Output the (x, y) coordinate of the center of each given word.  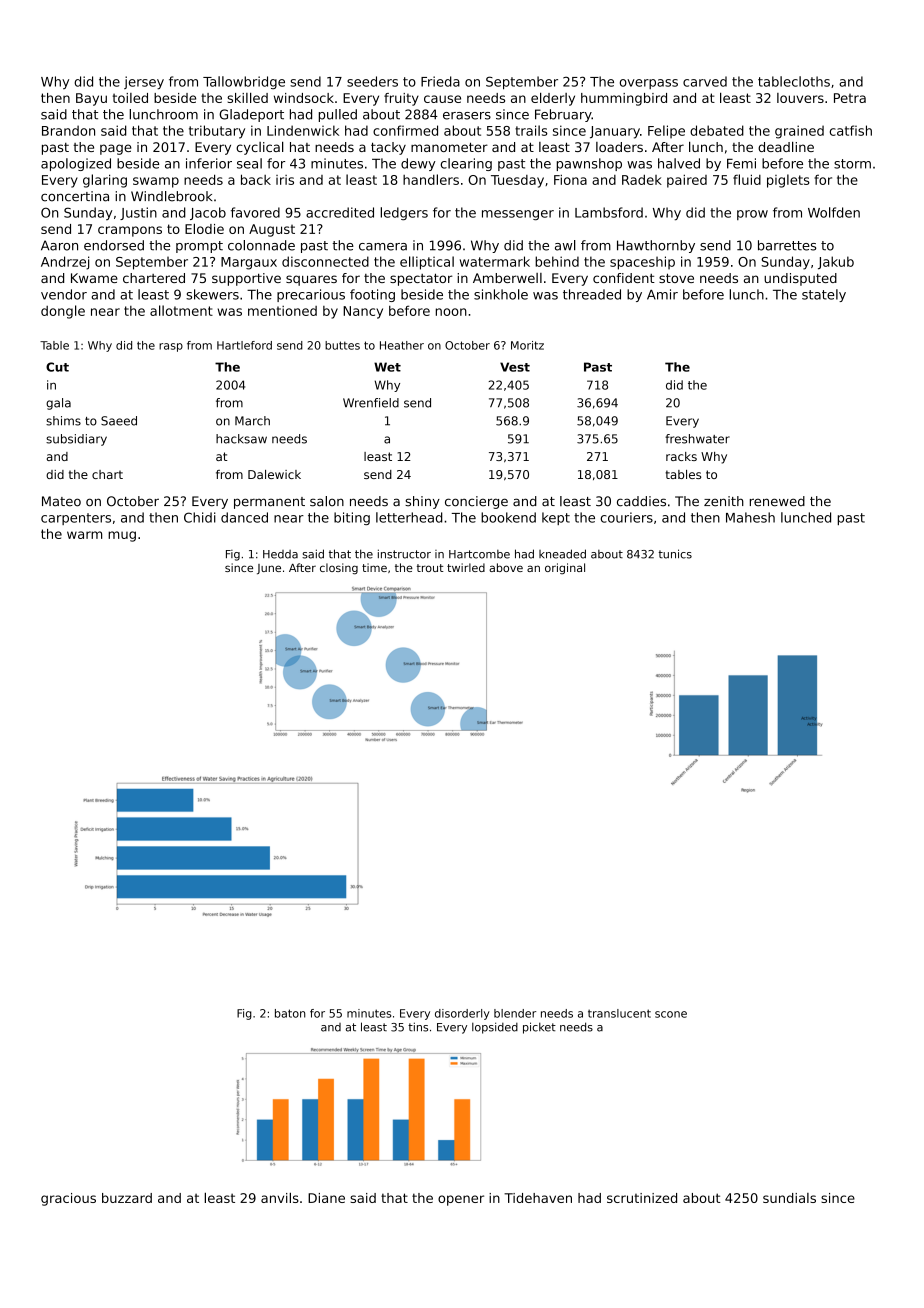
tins (418, 1027)
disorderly (462, 1014)
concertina (75, 196)
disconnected (325, 261)
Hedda (280, 554)
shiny (422, 502)
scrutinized (642, 1198)
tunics (675, 554)
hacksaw (241, 439)
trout (430, 568)
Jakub (836, 263)
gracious (68, 1199)
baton (290, 1013)
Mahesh (750, 517)
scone (671, 1014)
